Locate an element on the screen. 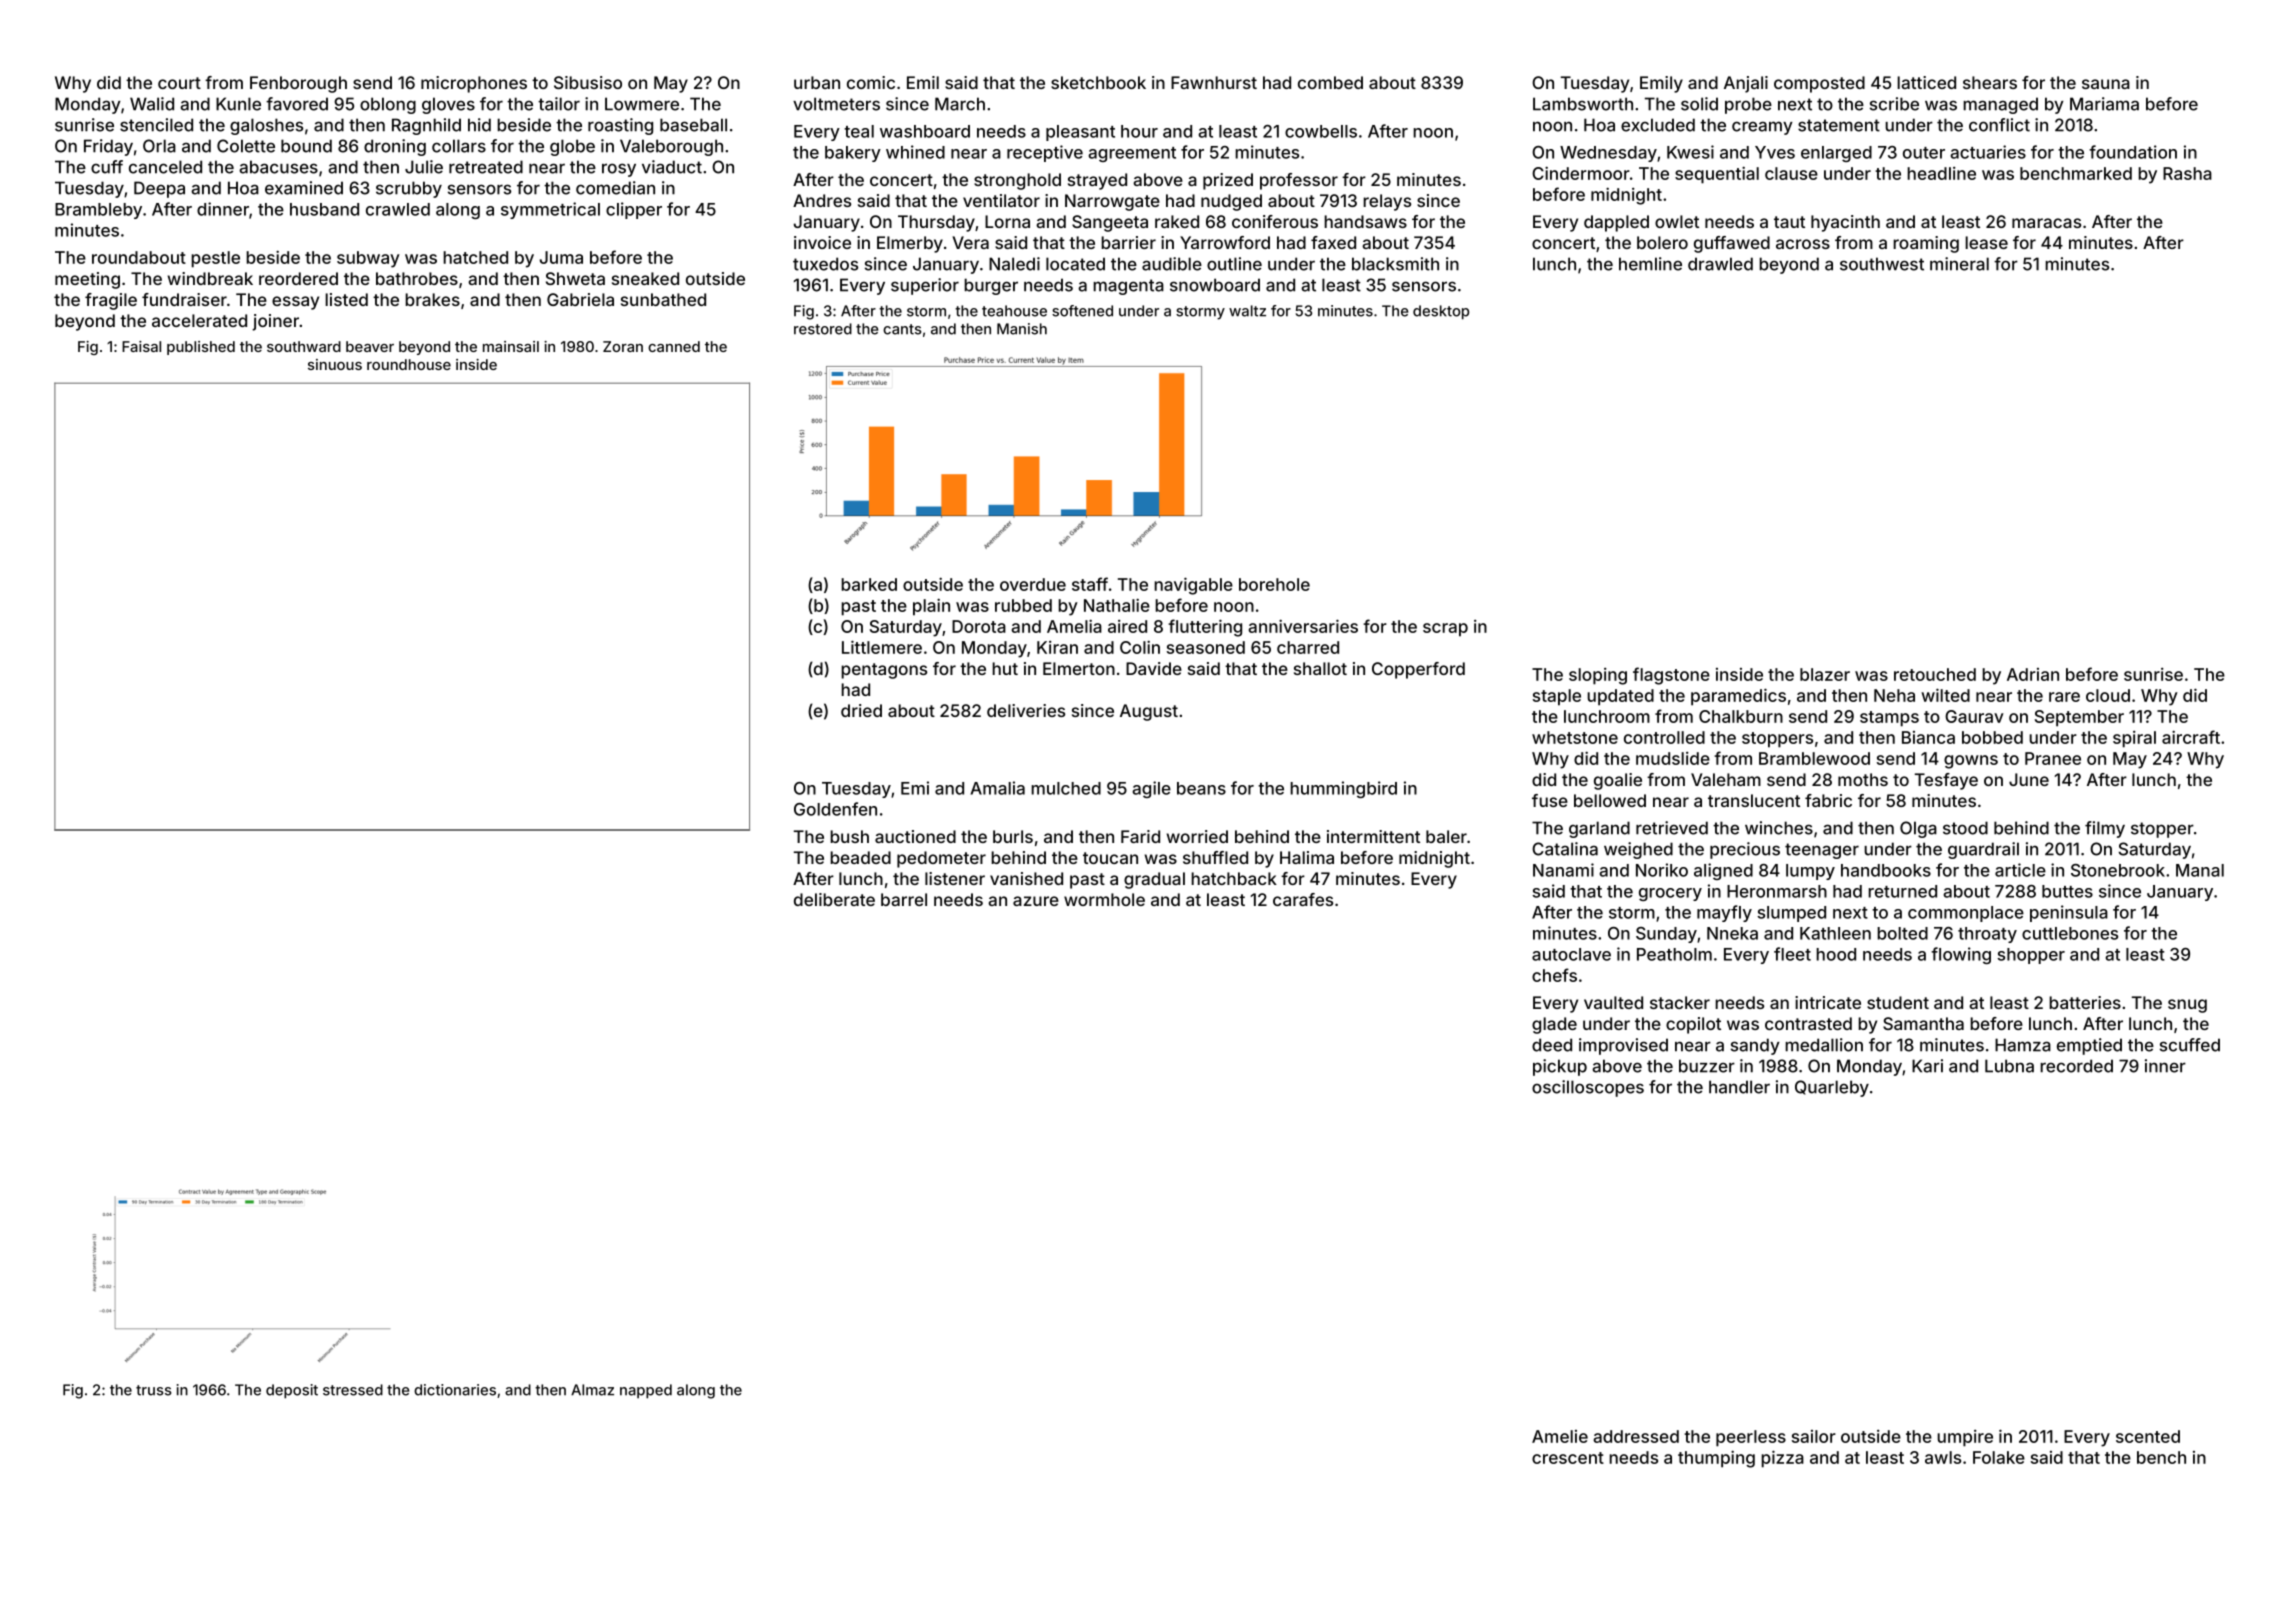 The width and height of the screenshot is (2282, 1614). dictionaries is located at coordinates (455, 1390).
